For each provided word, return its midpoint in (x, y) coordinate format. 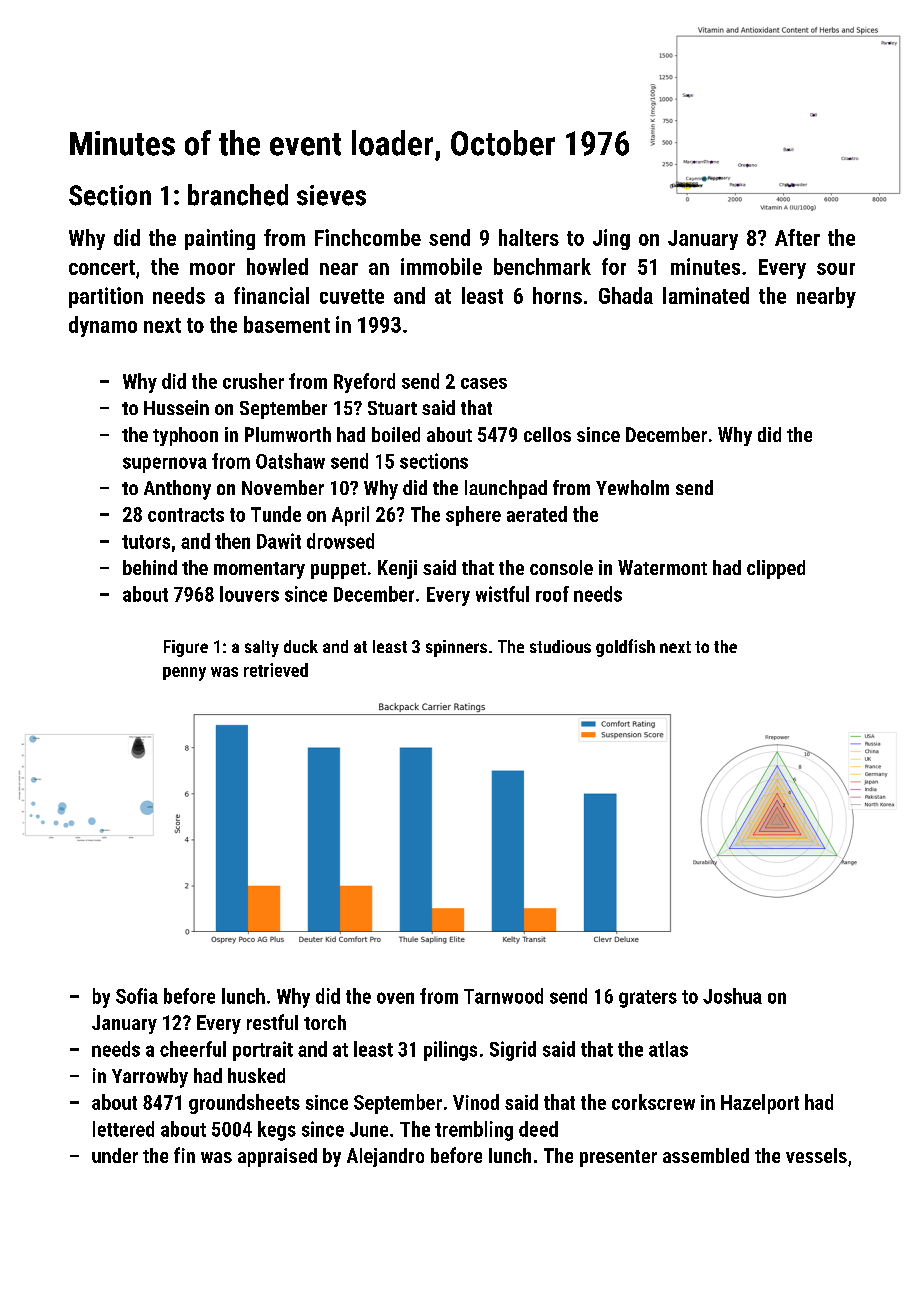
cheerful (193, 1049)
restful (272, 1022)
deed (538, 1129)
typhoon (185, 436)
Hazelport (760, 1104)
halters (529, 237)
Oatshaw (290, 461)
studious (560, 646)
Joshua (732, 996)
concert (102, 267)
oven (395, 998)
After (797, 237)
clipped (776, 569)
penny (184, 674)
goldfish (625, 648)
